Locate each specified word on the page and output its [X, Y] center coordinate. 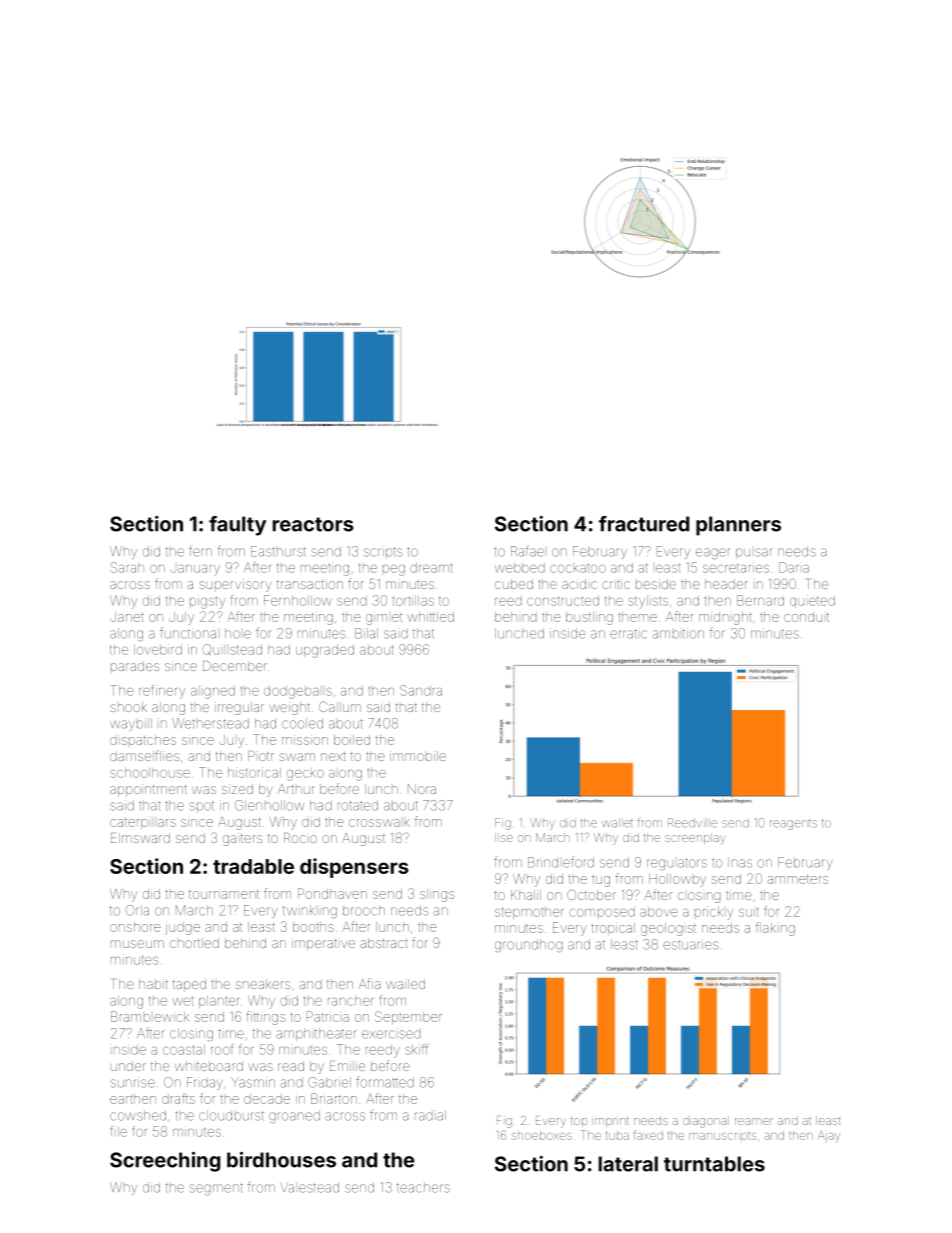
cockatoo [578, 568]
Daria [794, 567]
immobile [418, 756]
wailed [405, 984]
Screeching [165, 1162]
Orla [137, 910]
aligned [213, 692]
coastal [184, 1050]
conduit [806, 617]
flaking [775, 929]
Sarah [127, 567]
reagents [793, 824]
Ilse [504, 837]
